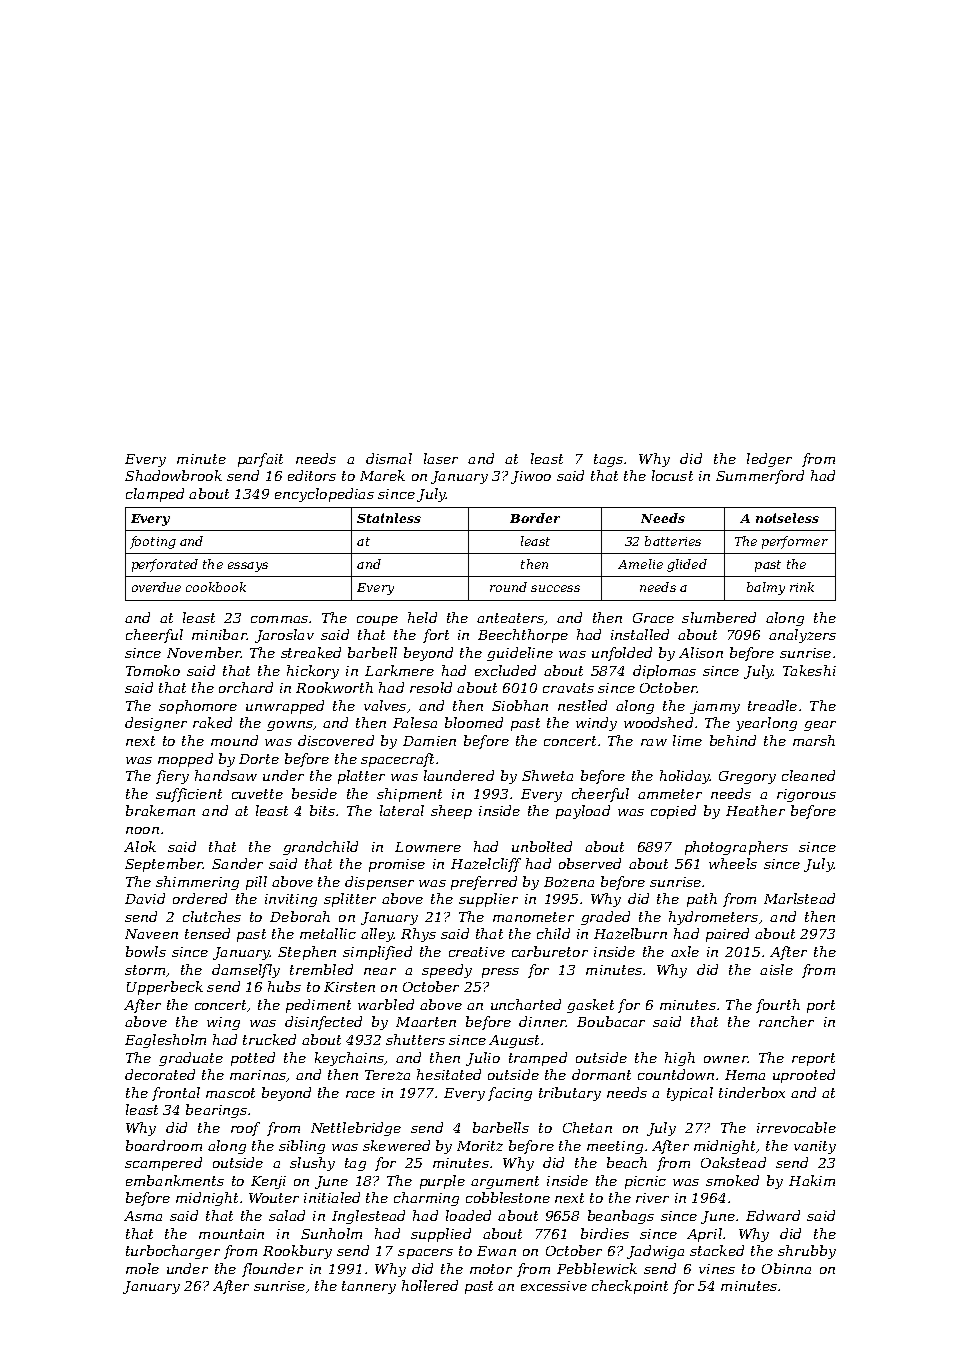  I want to click on tannery, so click(369, 1287).
